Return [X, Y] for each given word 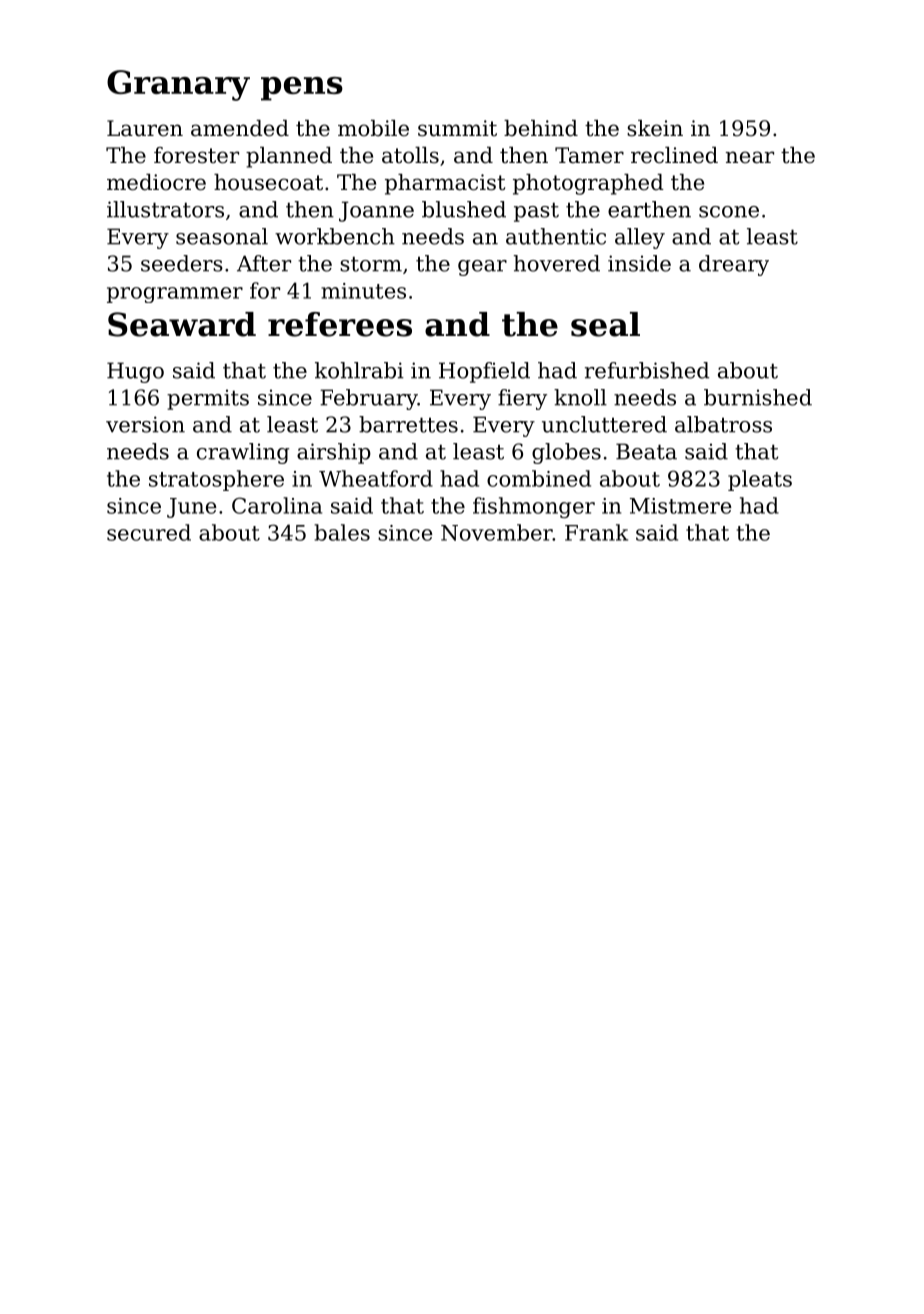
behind [541, 128]
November [497, 532]
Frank [596, 532]
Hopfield [484, 372]
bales [342, 532]
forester [196, 155]
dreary [734, 265]
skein [655, 128]
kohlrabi [359, 370]
